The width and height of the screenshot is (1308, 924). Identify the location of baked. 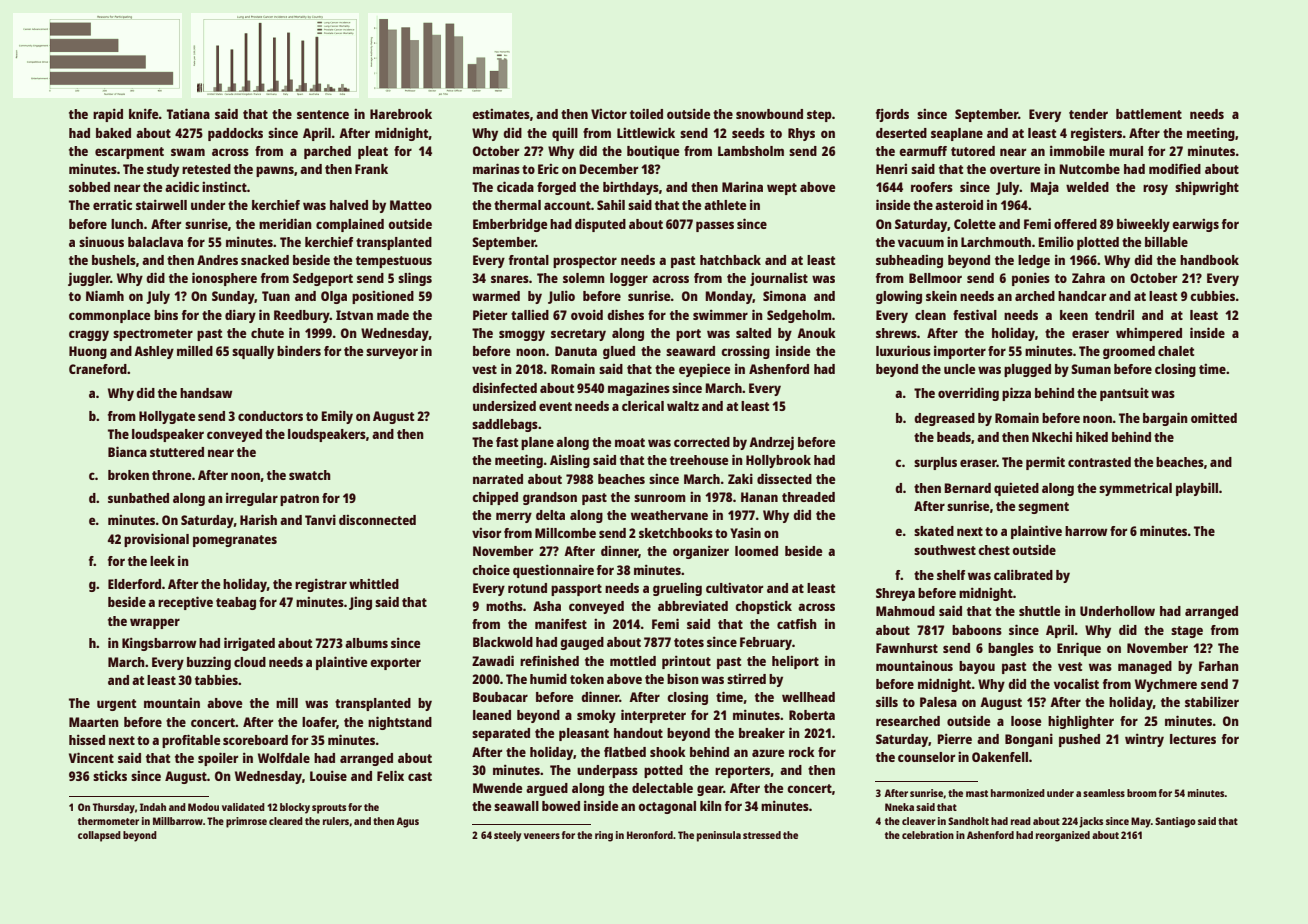
(113, 133).
